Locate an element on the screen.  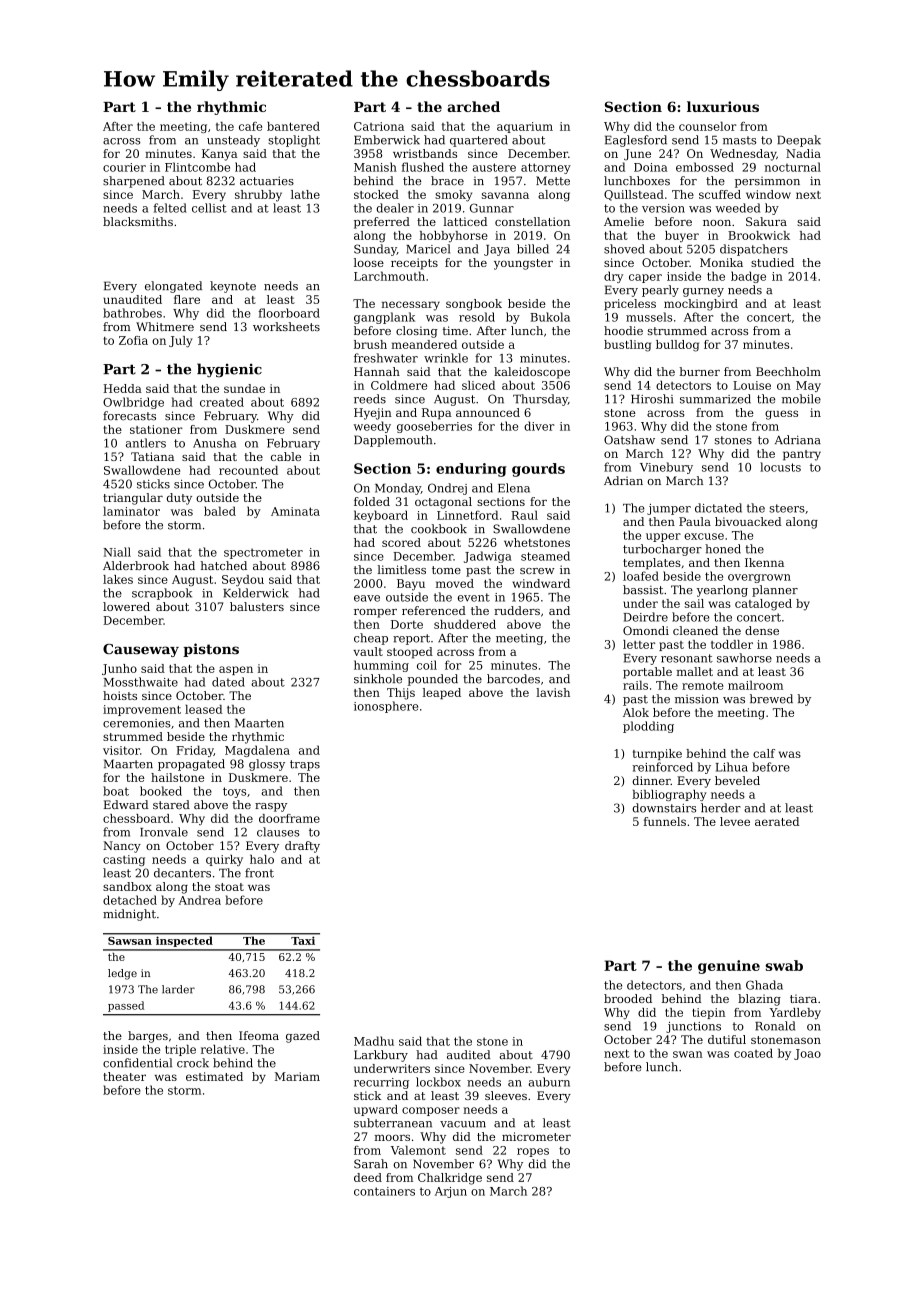
Arjun is located at coordinates (451, 1192).
